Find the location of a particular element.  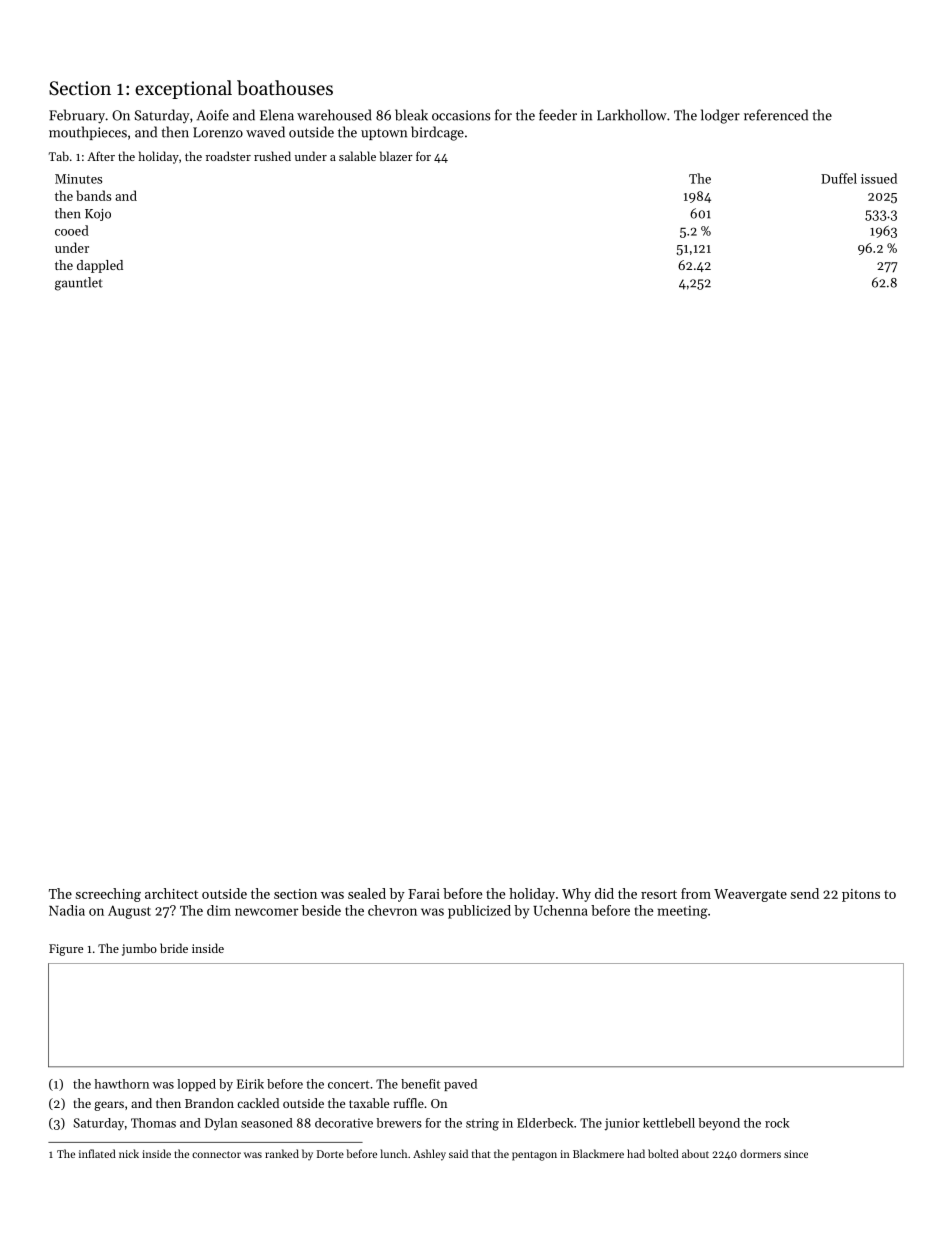

blazer is located at coordinates (396, 156).
